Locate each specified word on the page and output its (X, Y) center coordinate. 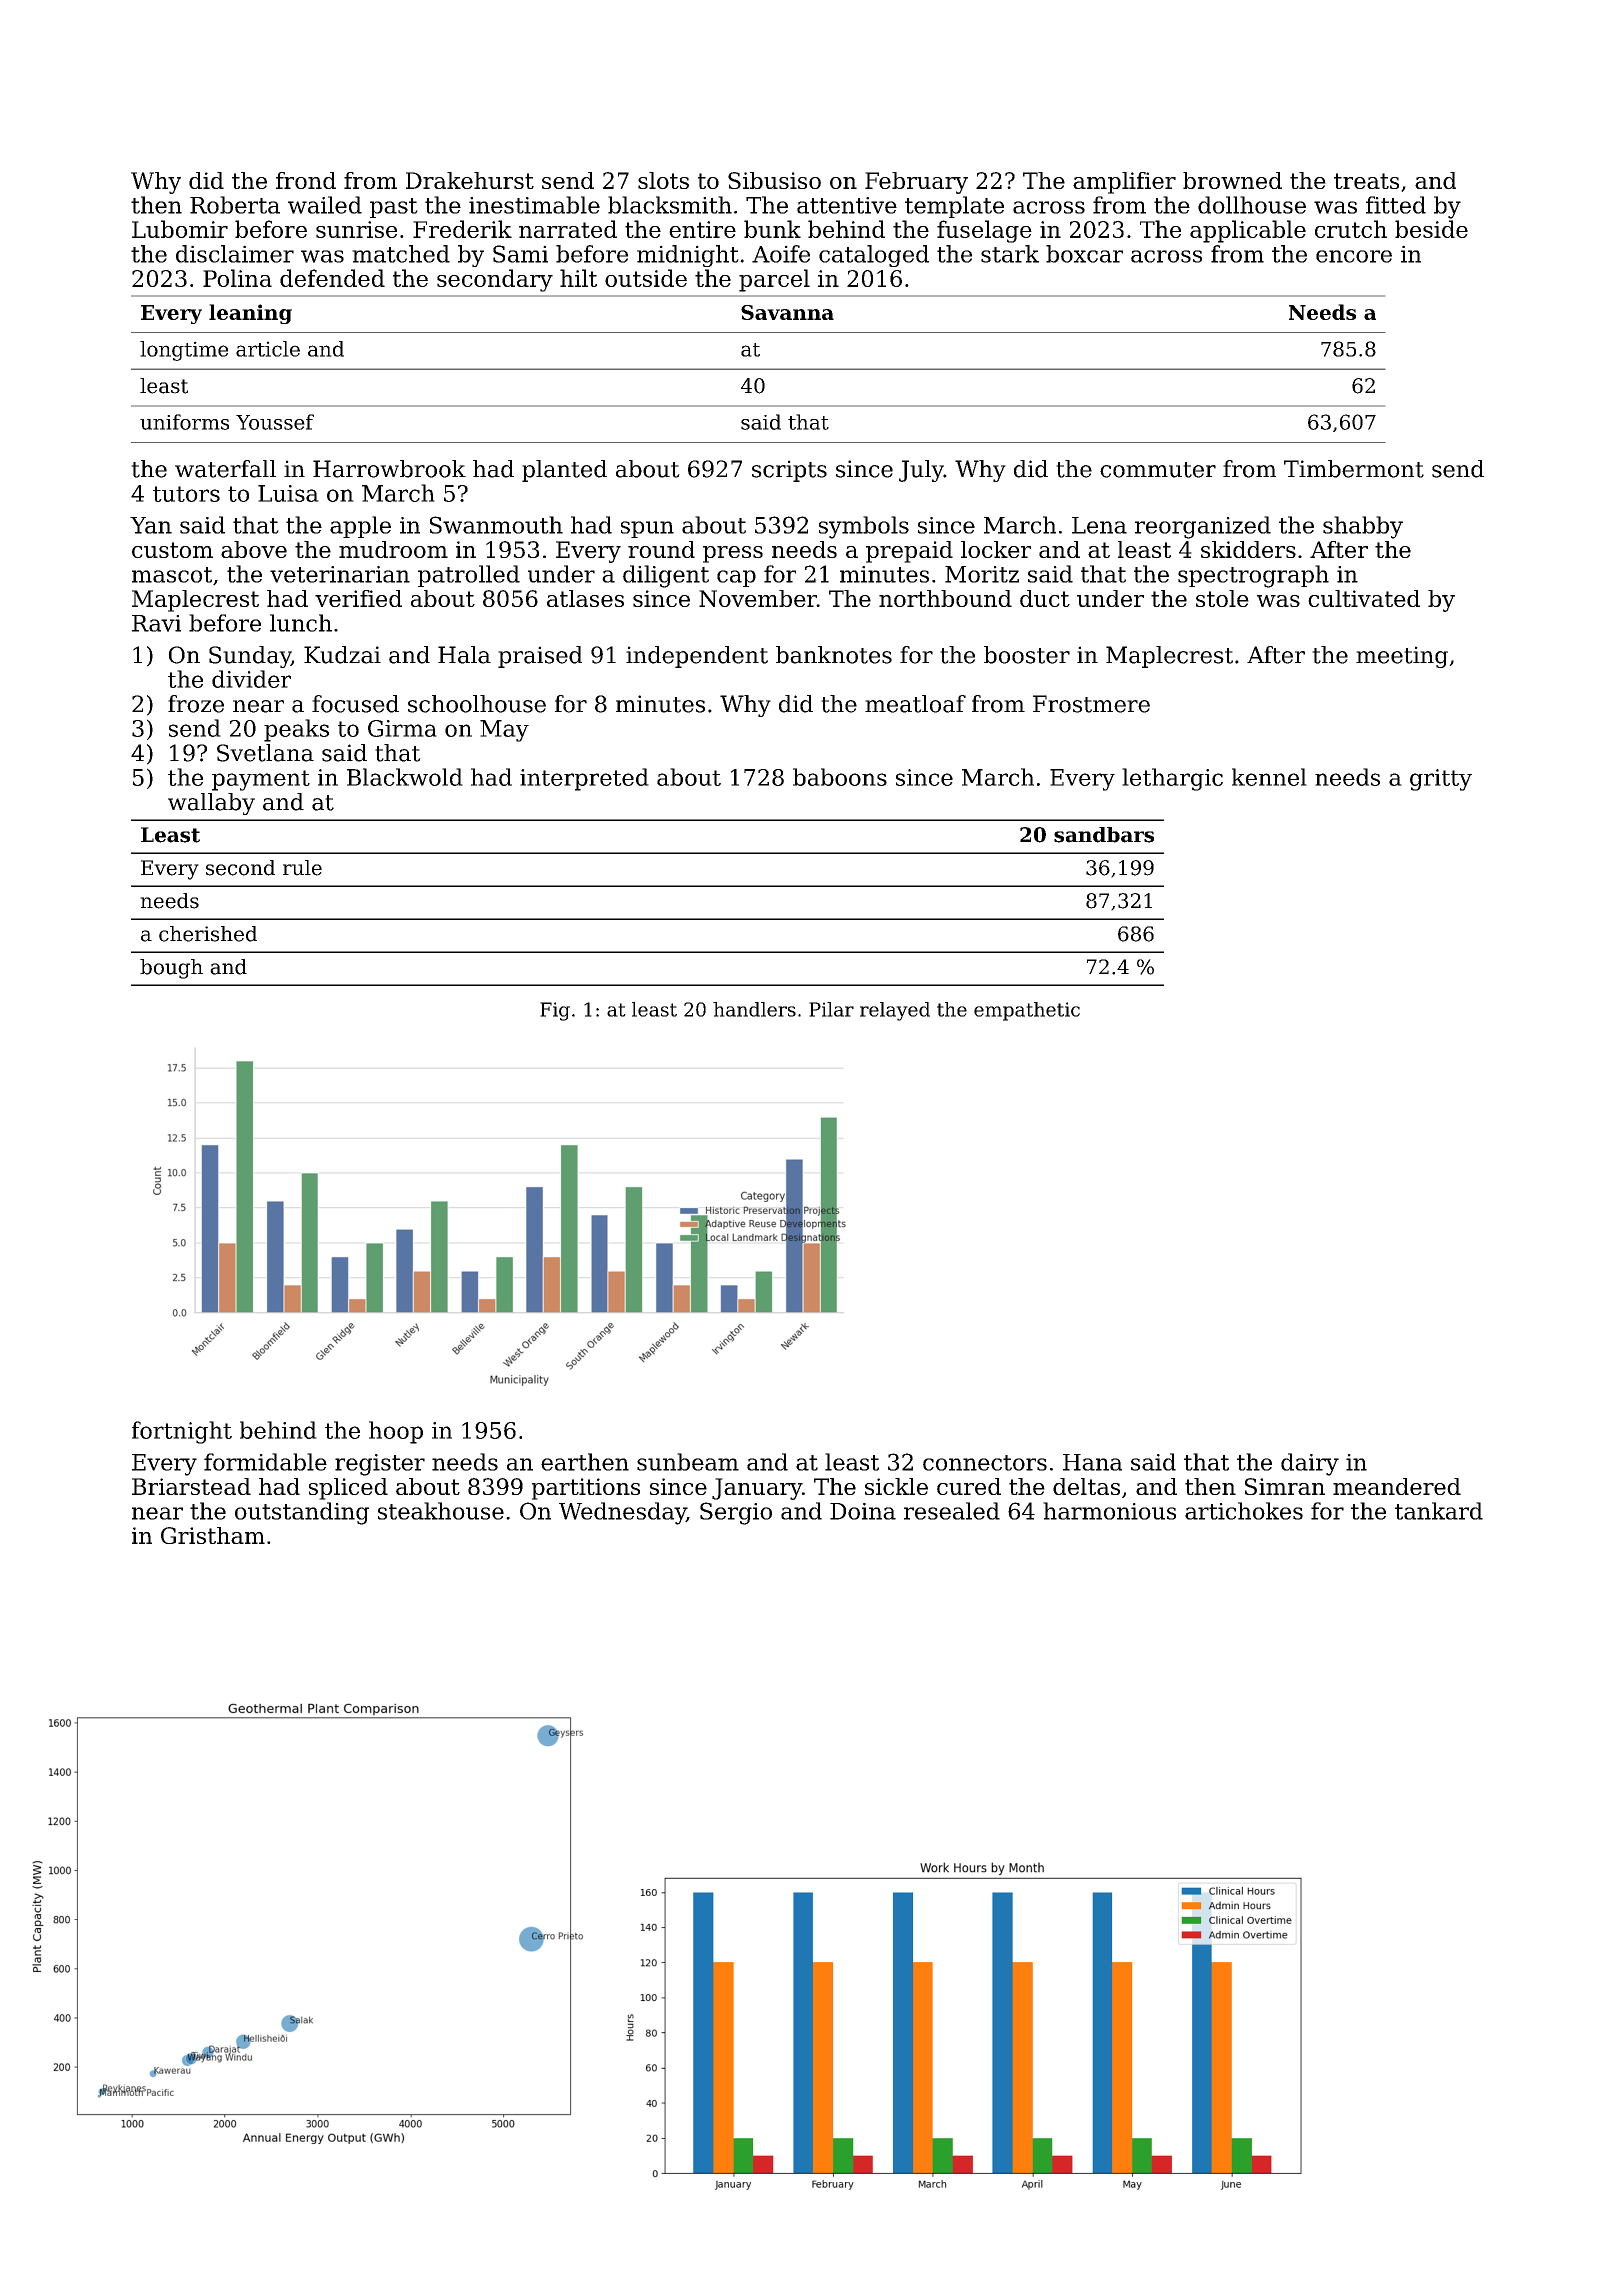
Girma (402, 728)
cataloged (874, 256)
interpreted (584, 779)
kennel (1269, 777)
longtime (184, 351)
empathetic (1027, 1011)
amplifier (1124, 183)
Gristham (213, 1535)
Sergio (736, 1513)
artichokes (1244, 1511)
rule (302, 868)
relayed (895, 1011)
